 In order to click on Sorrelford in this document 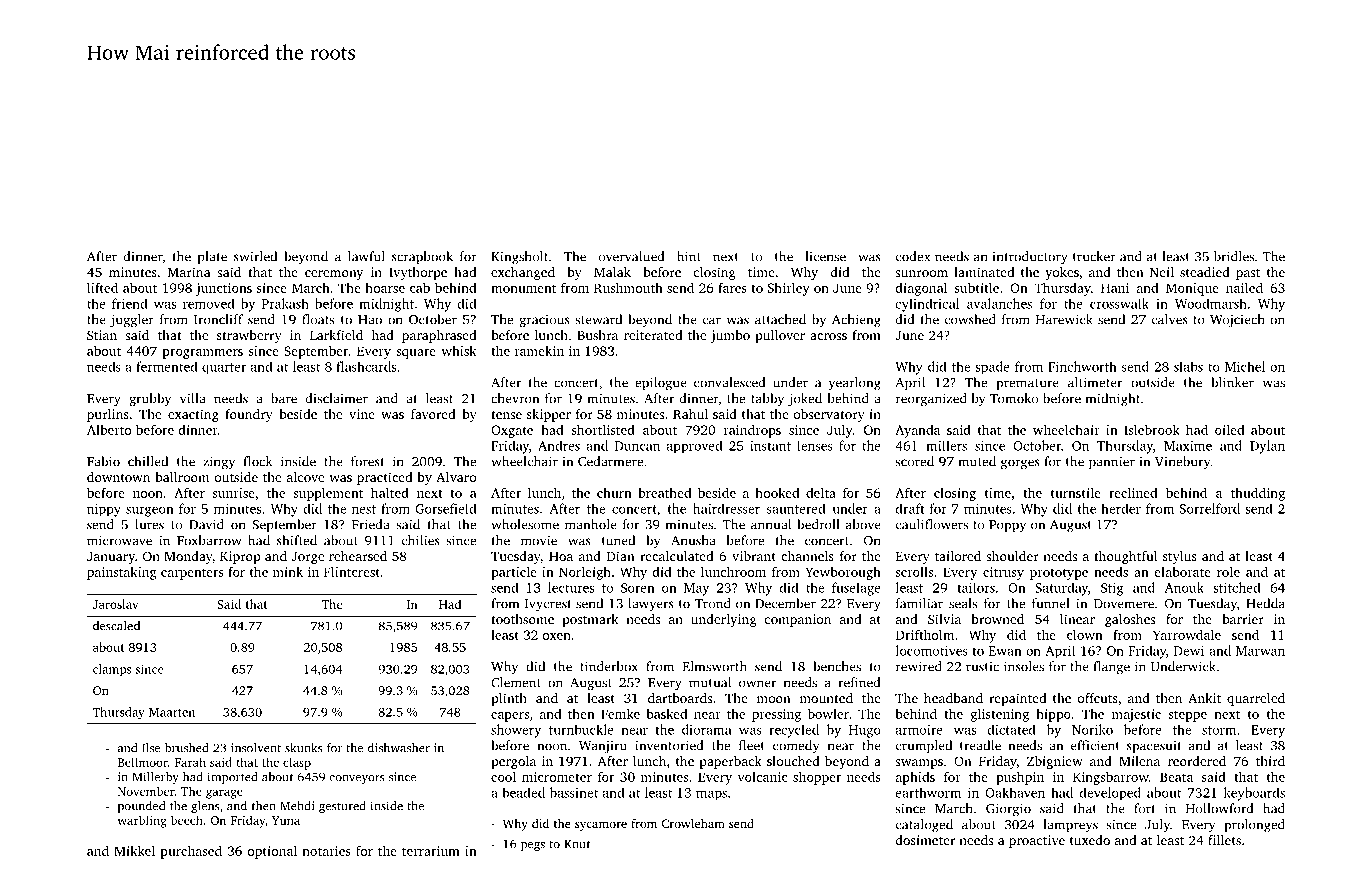, I will do `click(1210, 508)`.
